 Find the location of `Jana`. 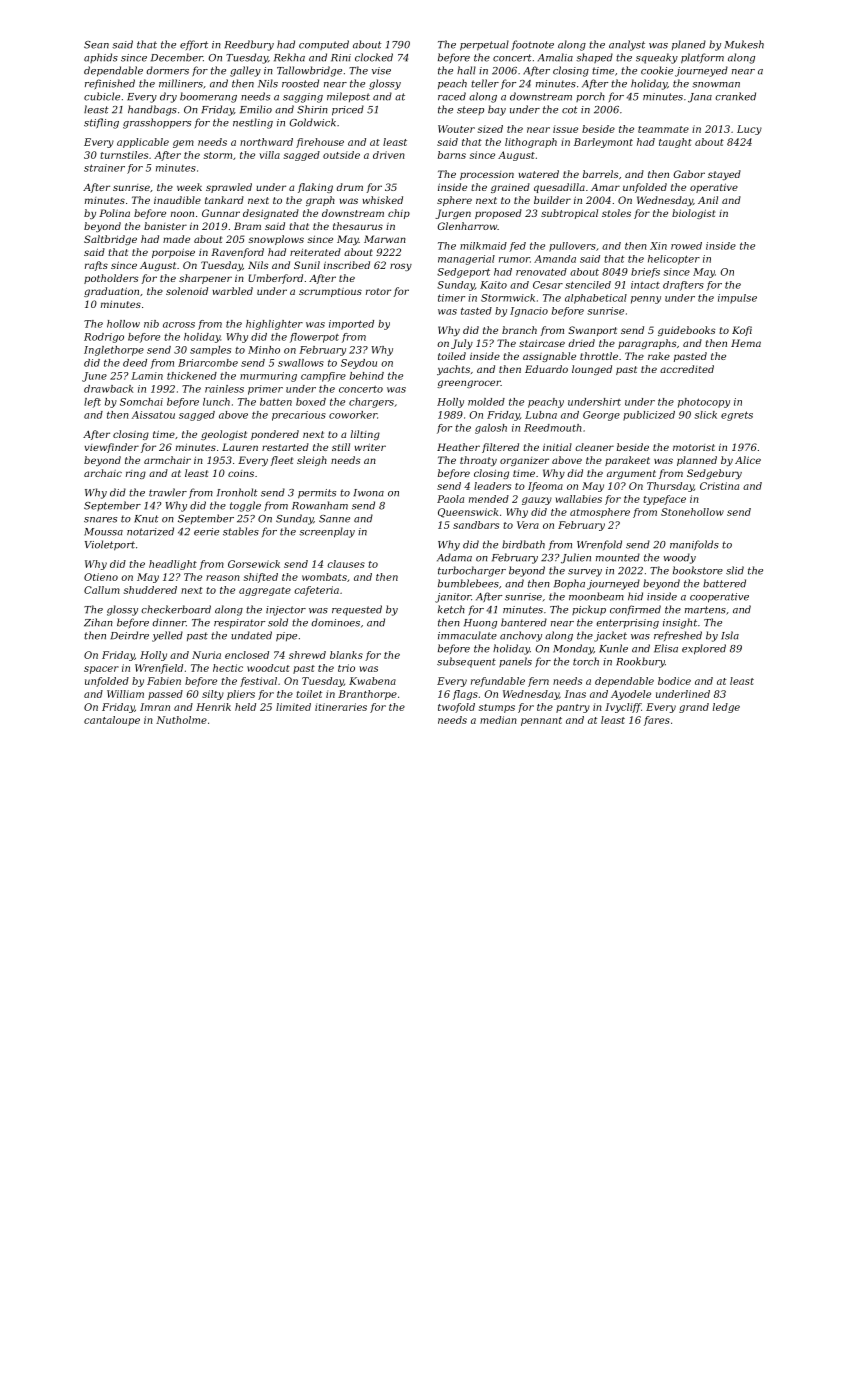

Jana is located at coordinates (700, 98).
